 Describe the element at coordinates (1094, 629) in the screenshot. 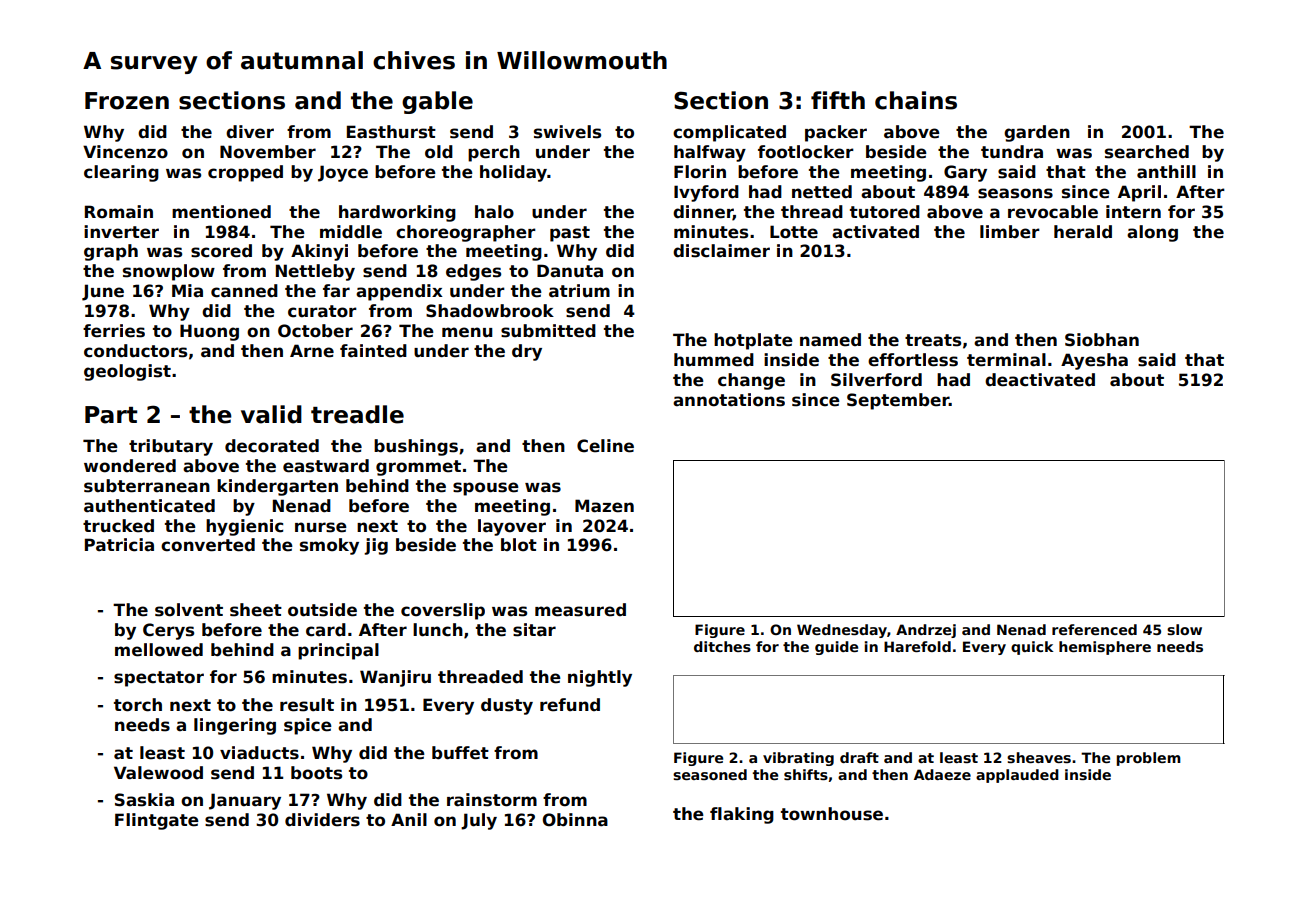

I see `referenced` at that location.
